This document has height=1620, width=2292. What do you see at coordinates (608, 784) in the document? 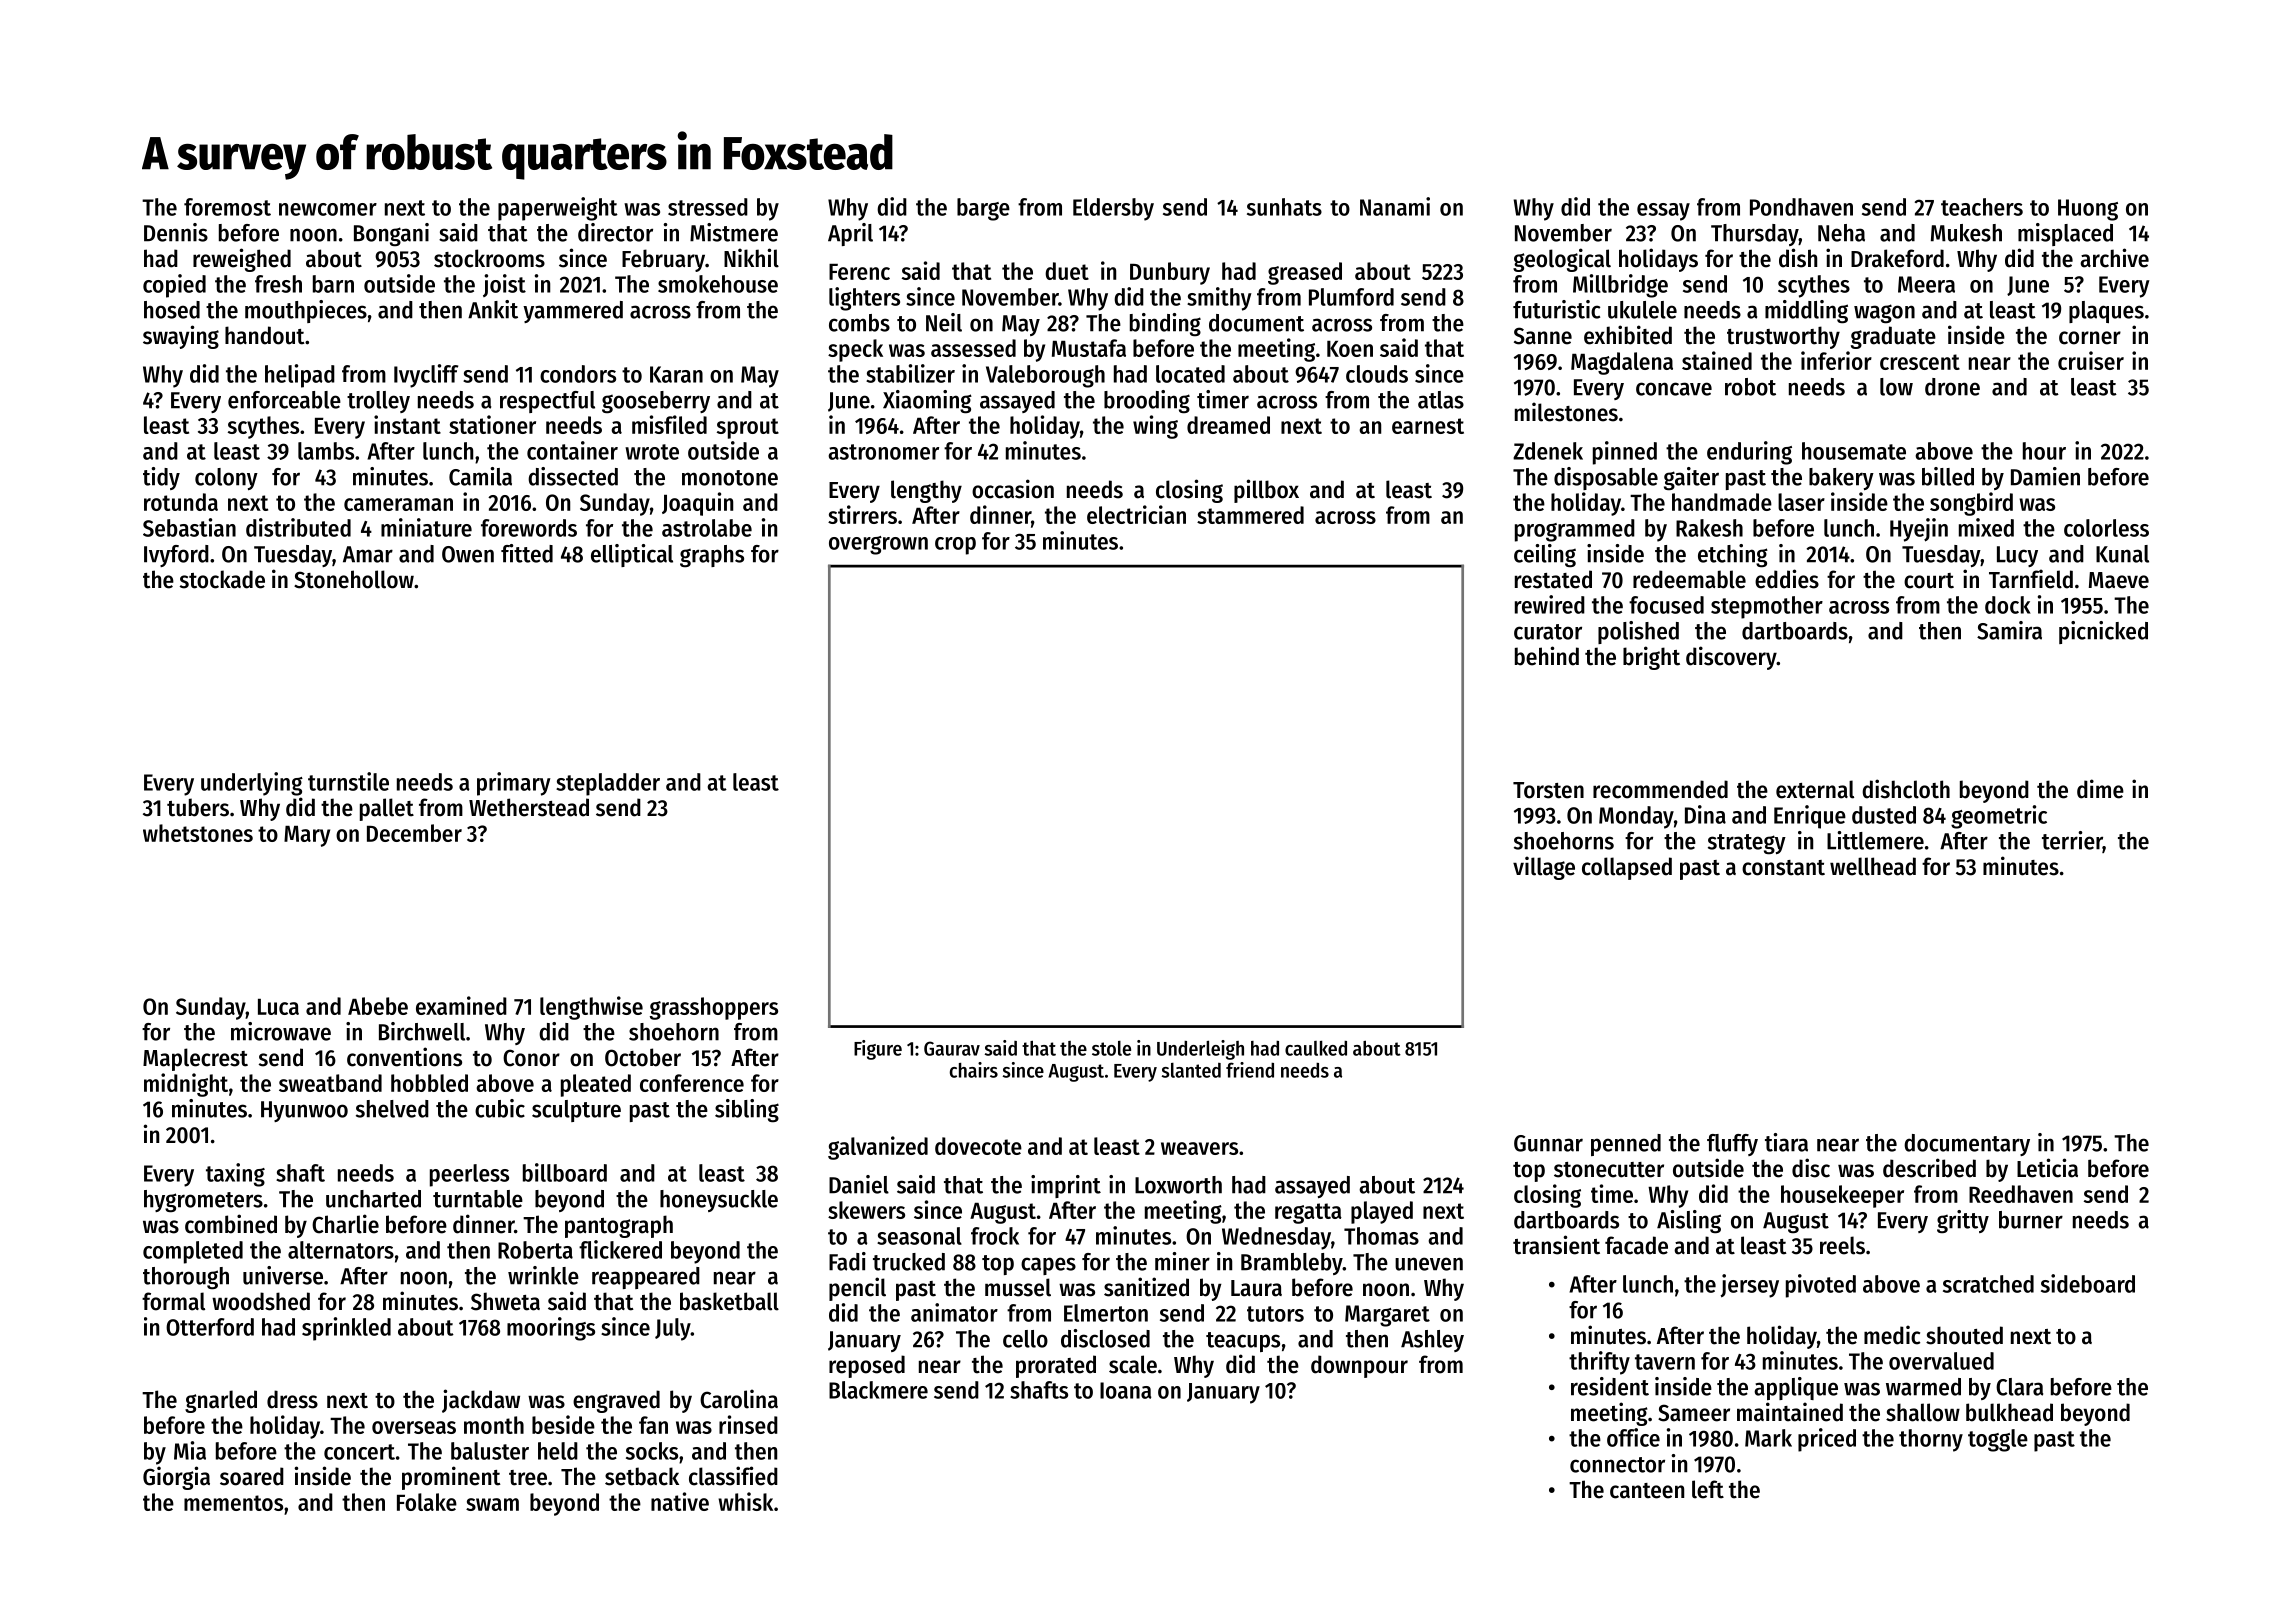
I see `stepladder` at bounding box center [608, 784].
